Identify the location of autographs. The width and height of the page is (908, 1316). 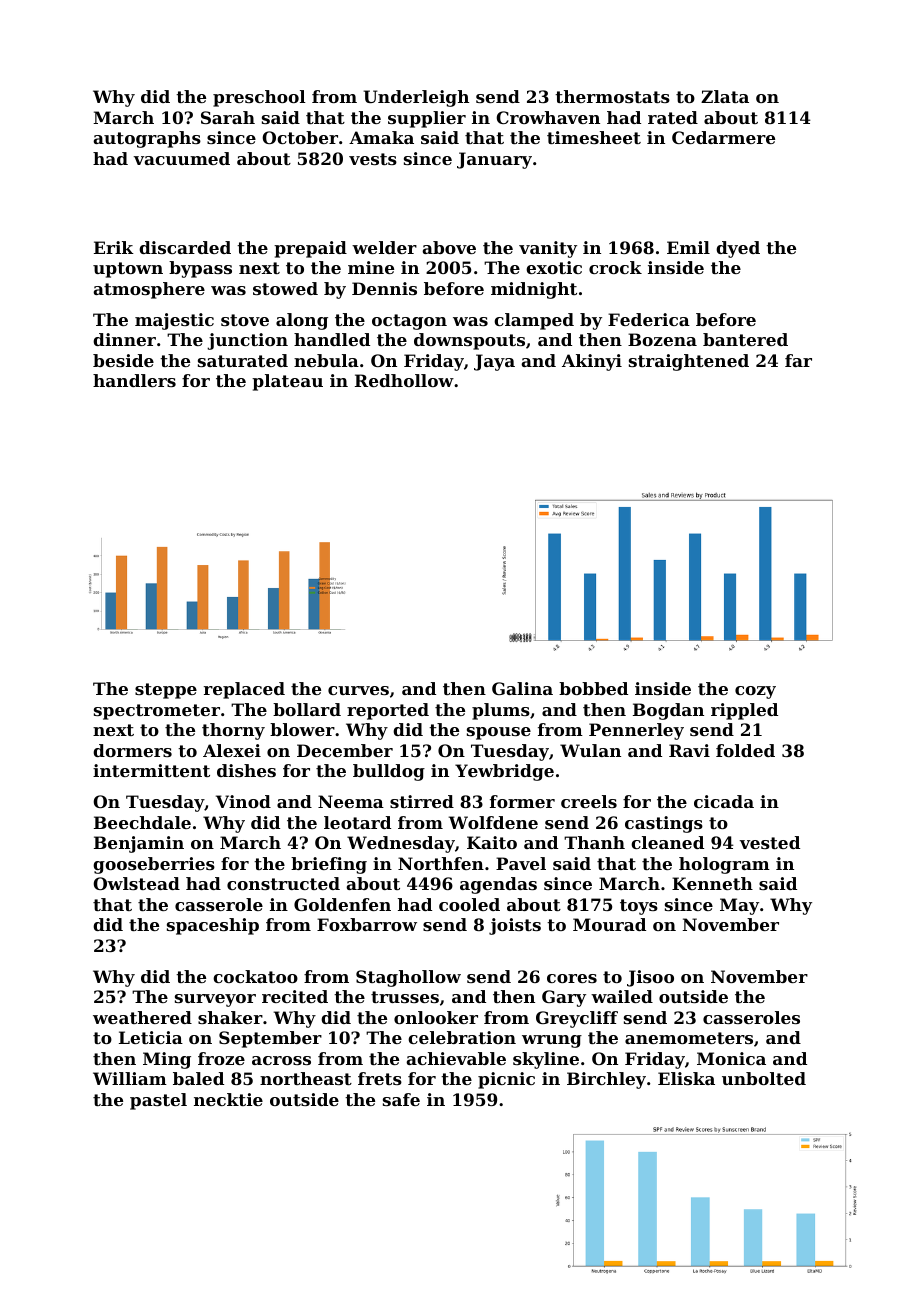
(147, 139).
